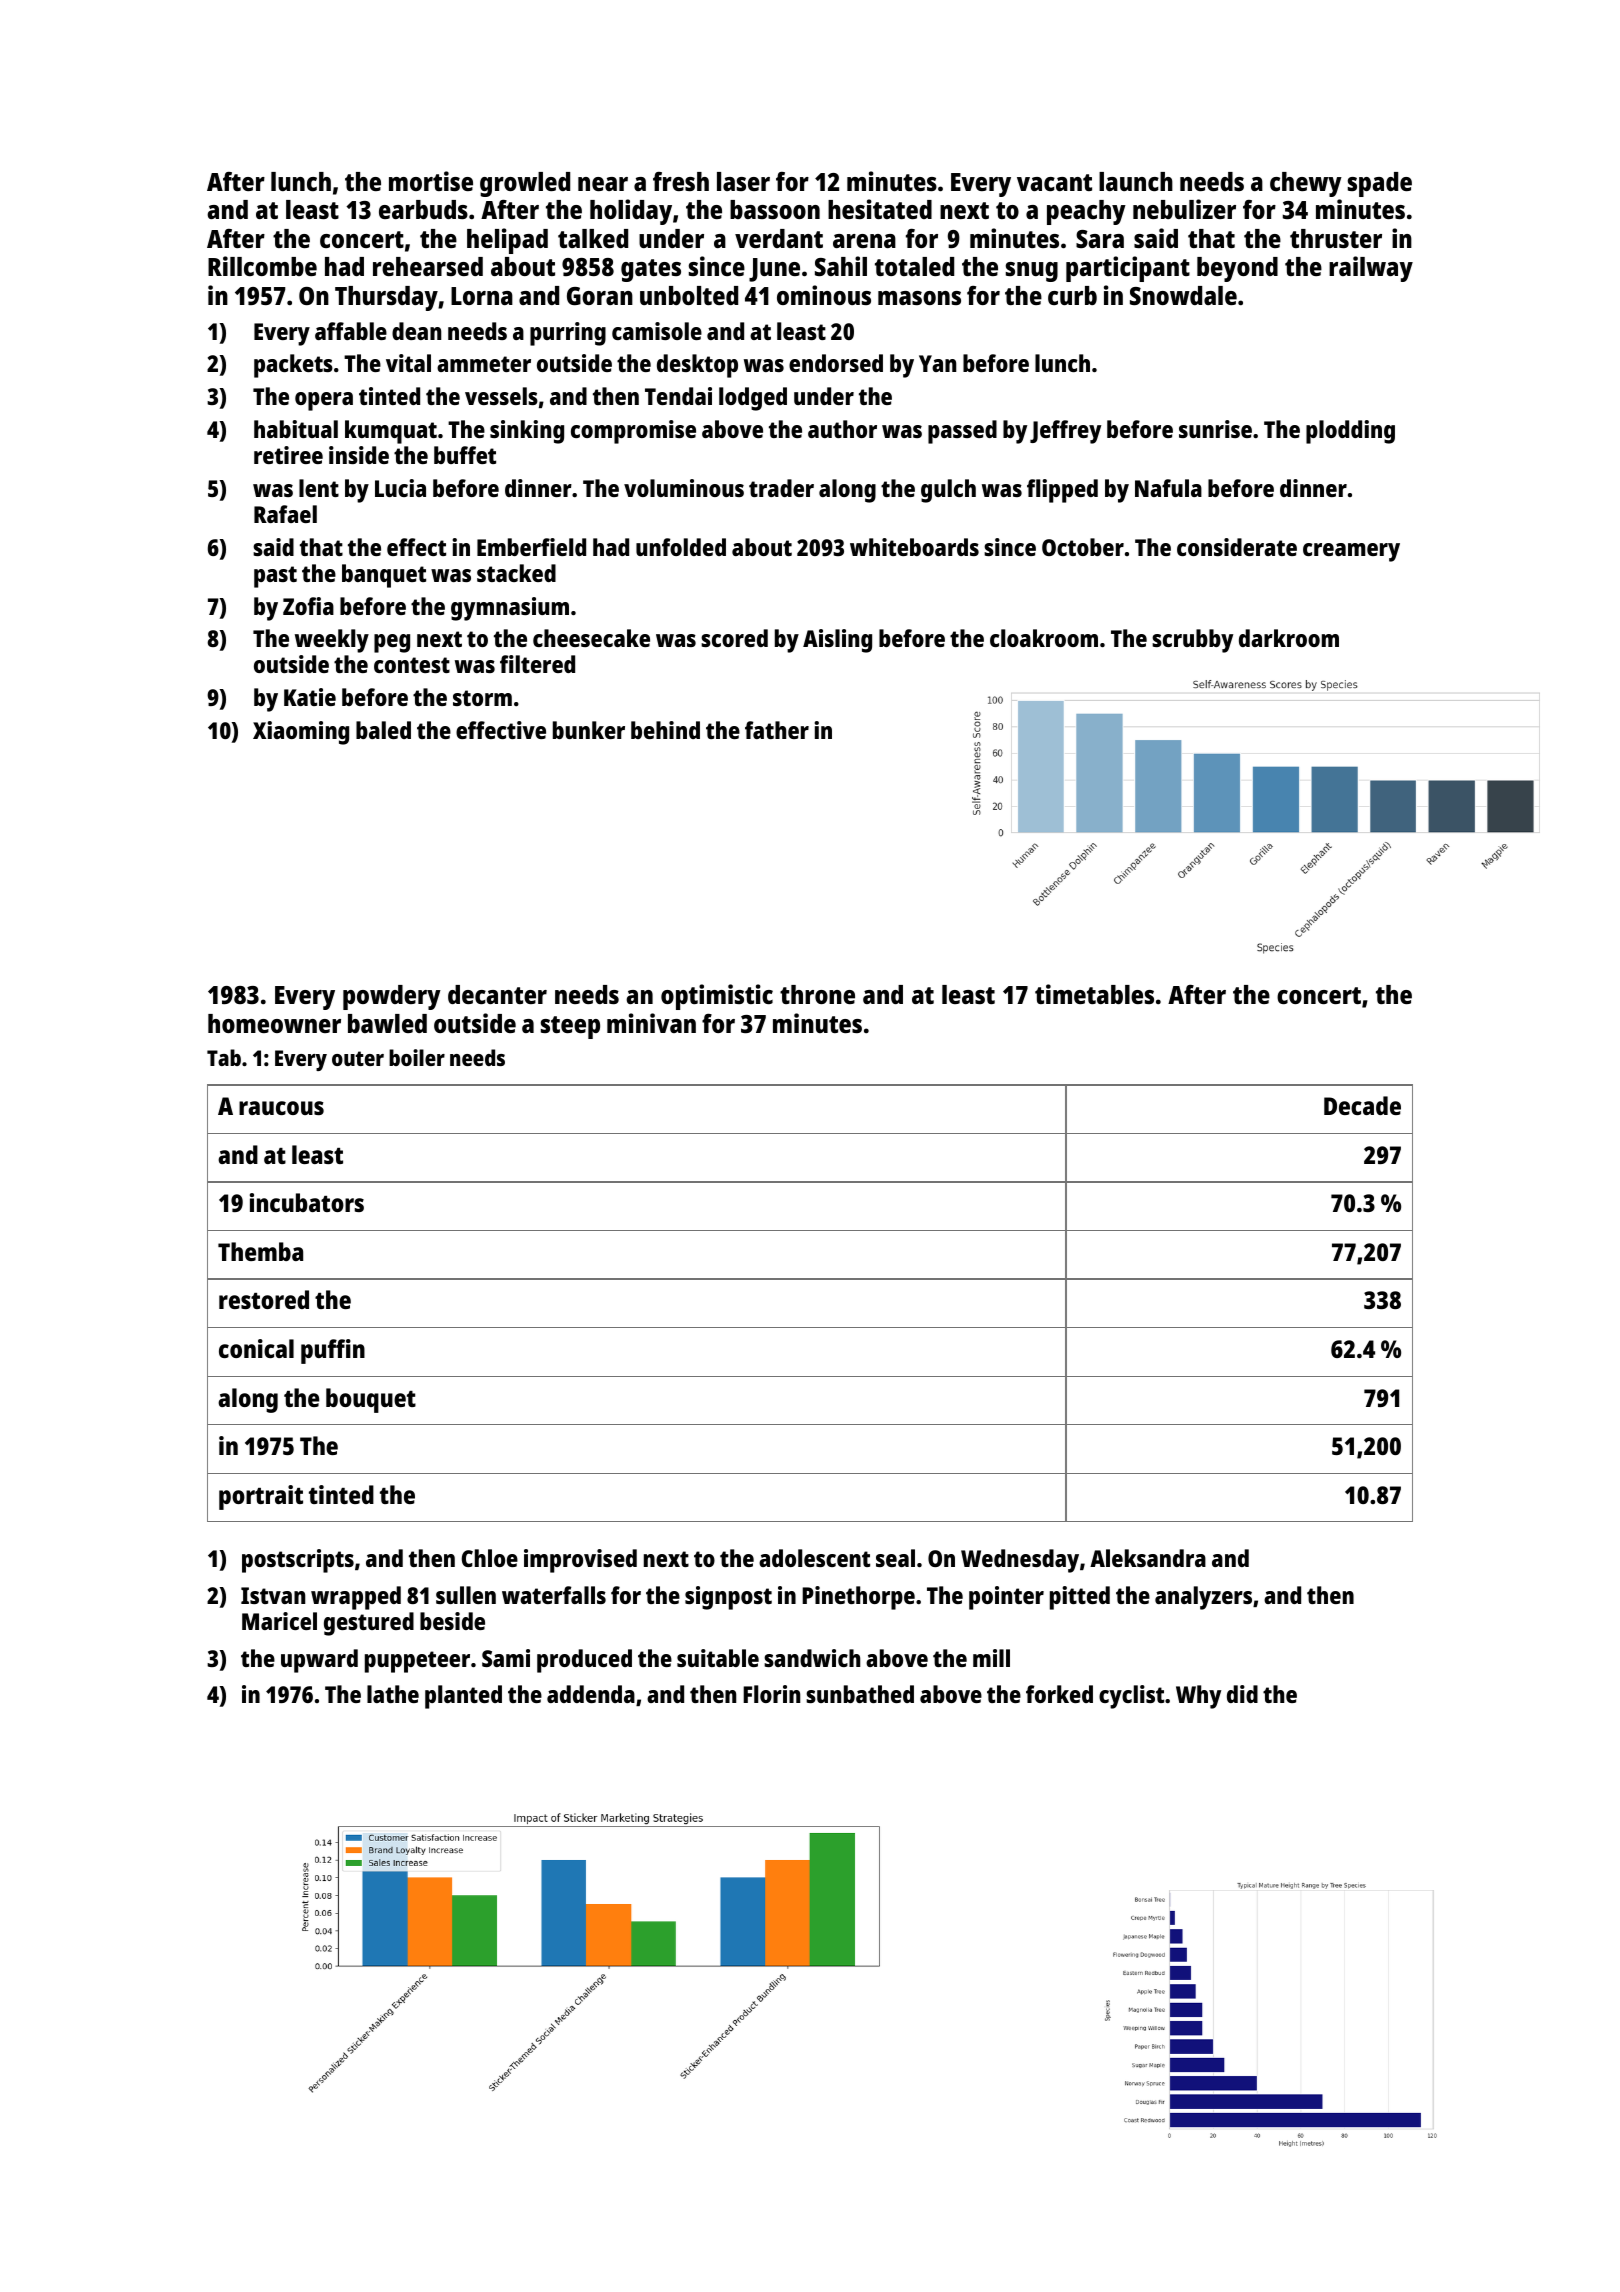  What do you see at coordinates (497, 994) in the screenshot?
I see `decanter` at bounding box center [497, 994].
